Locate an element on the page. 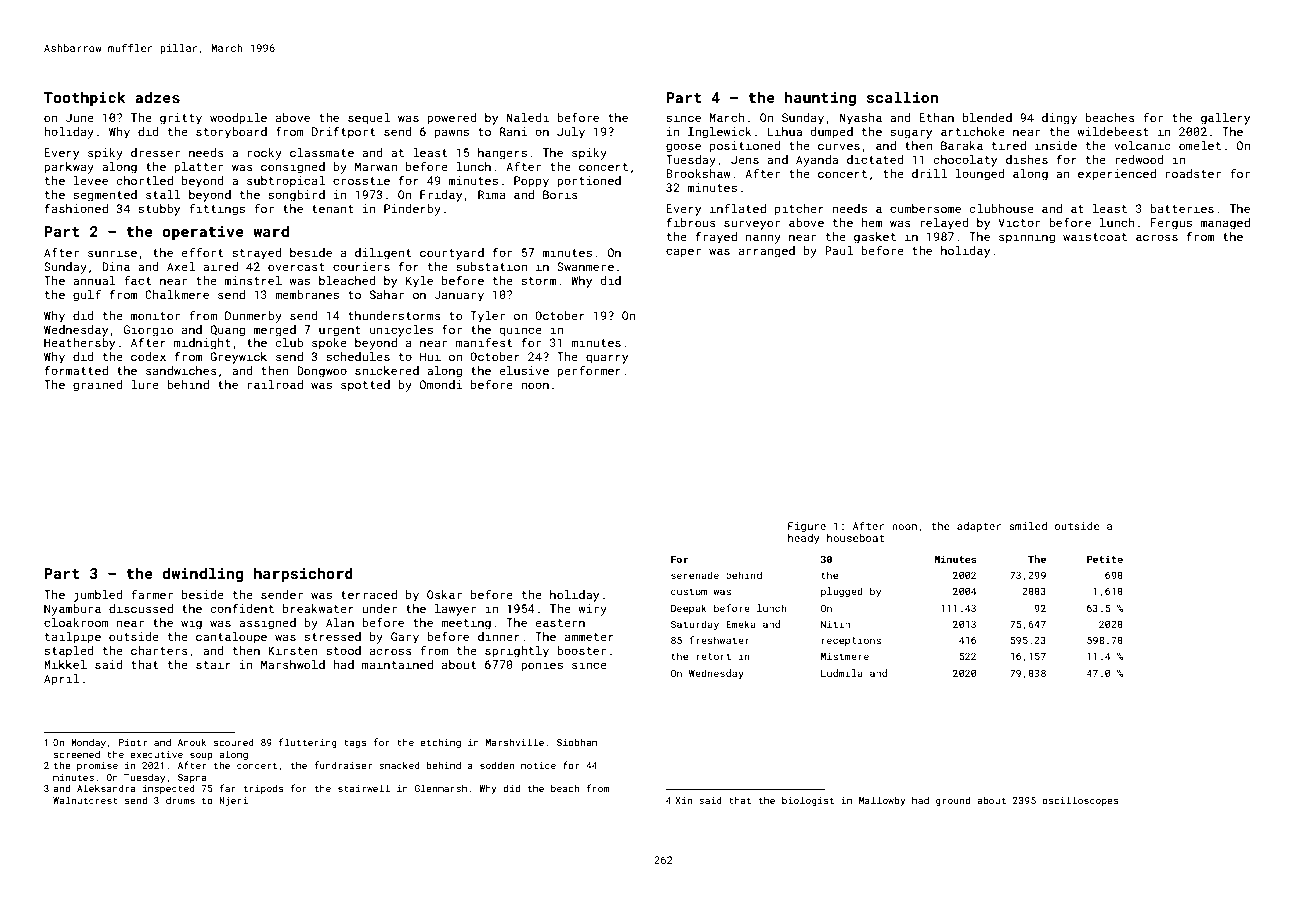 This image has height=924, width=1308. quarry is located at coordinates (607, 359).
